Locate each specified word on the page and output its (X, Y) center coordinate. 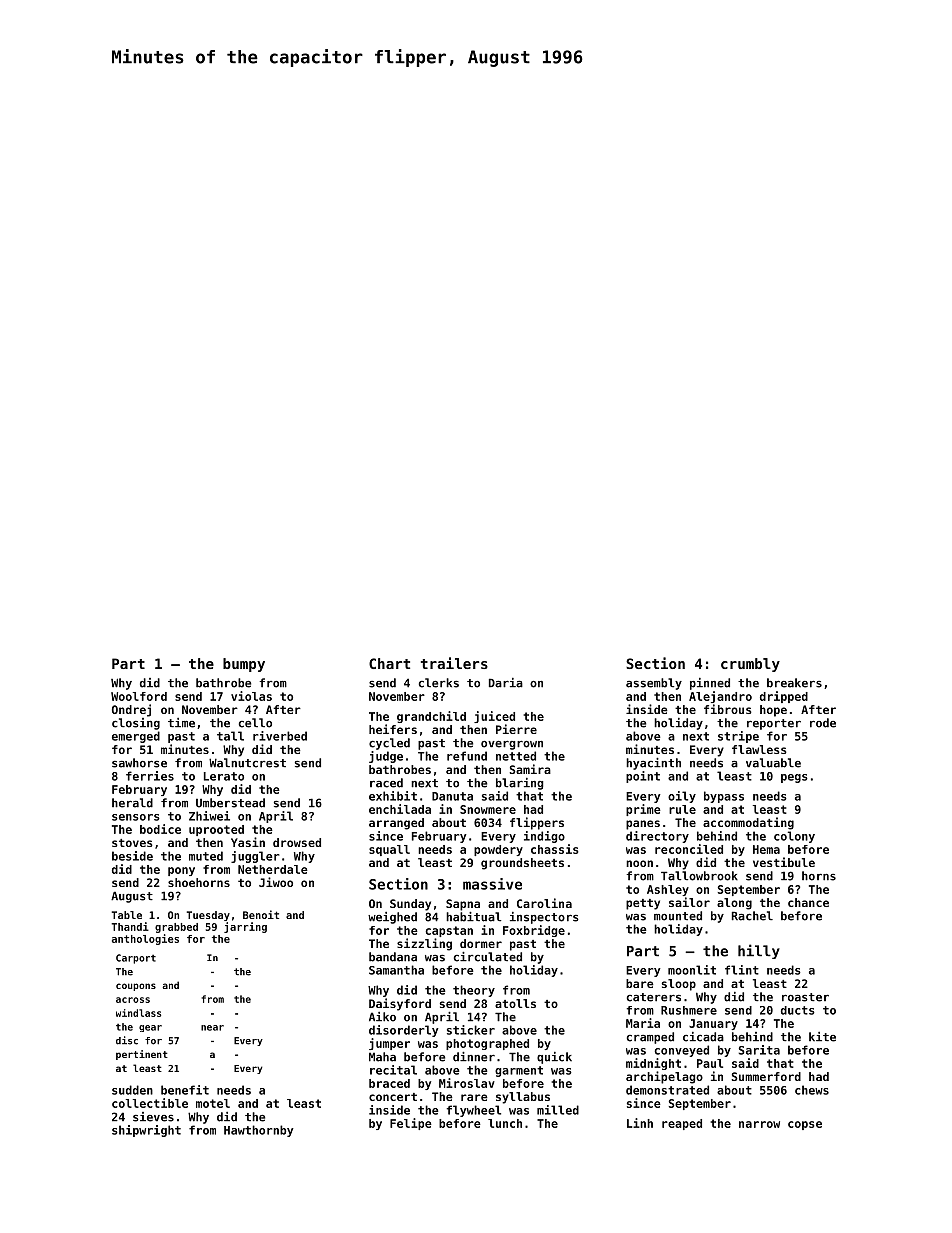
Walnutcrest (247, 763)
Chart (389, 663)
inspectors (544, 918)
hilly (759, 951)
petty (643, 904)
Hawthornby (259, 1131)
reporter (774, 724)
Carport (136, 959)
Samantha (396, 970)
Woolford (139, 696)
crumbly (750, 665)
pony (181, 871)
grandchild (431, 717)
